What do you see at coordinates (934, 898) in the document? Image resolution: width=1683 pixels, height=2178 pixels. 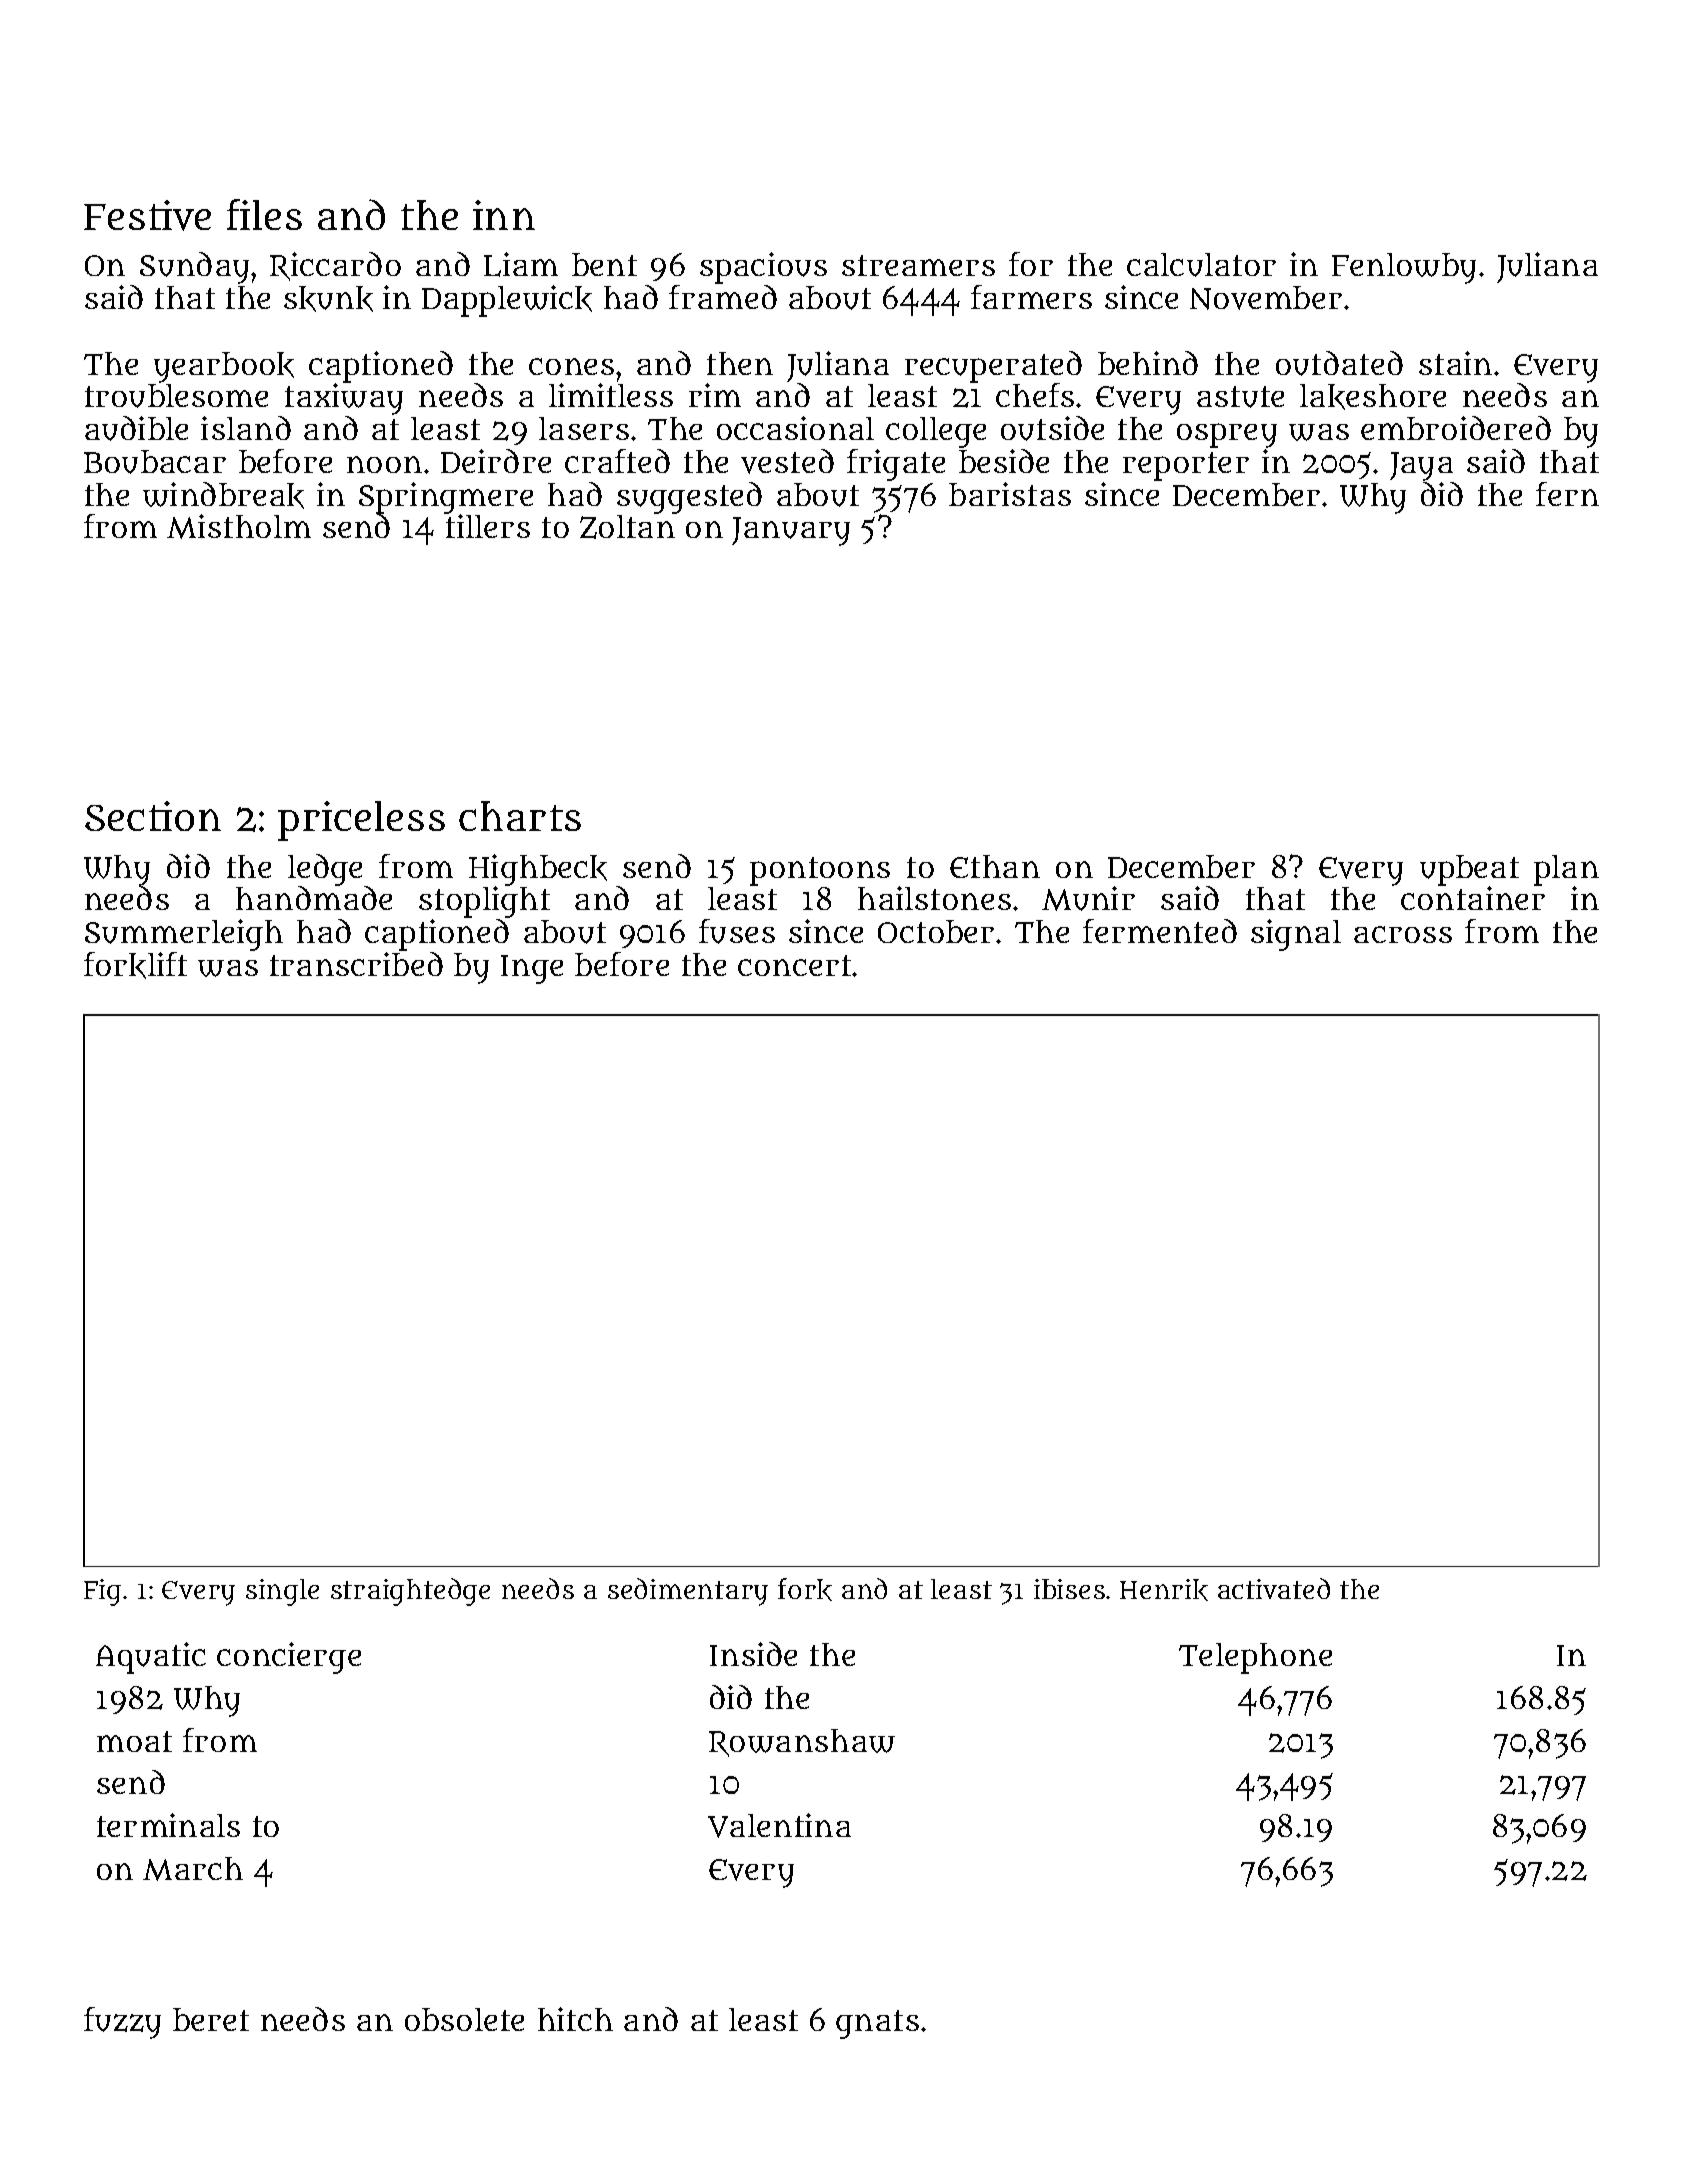 I see `hailstones` at bounding box center [934, 898].
